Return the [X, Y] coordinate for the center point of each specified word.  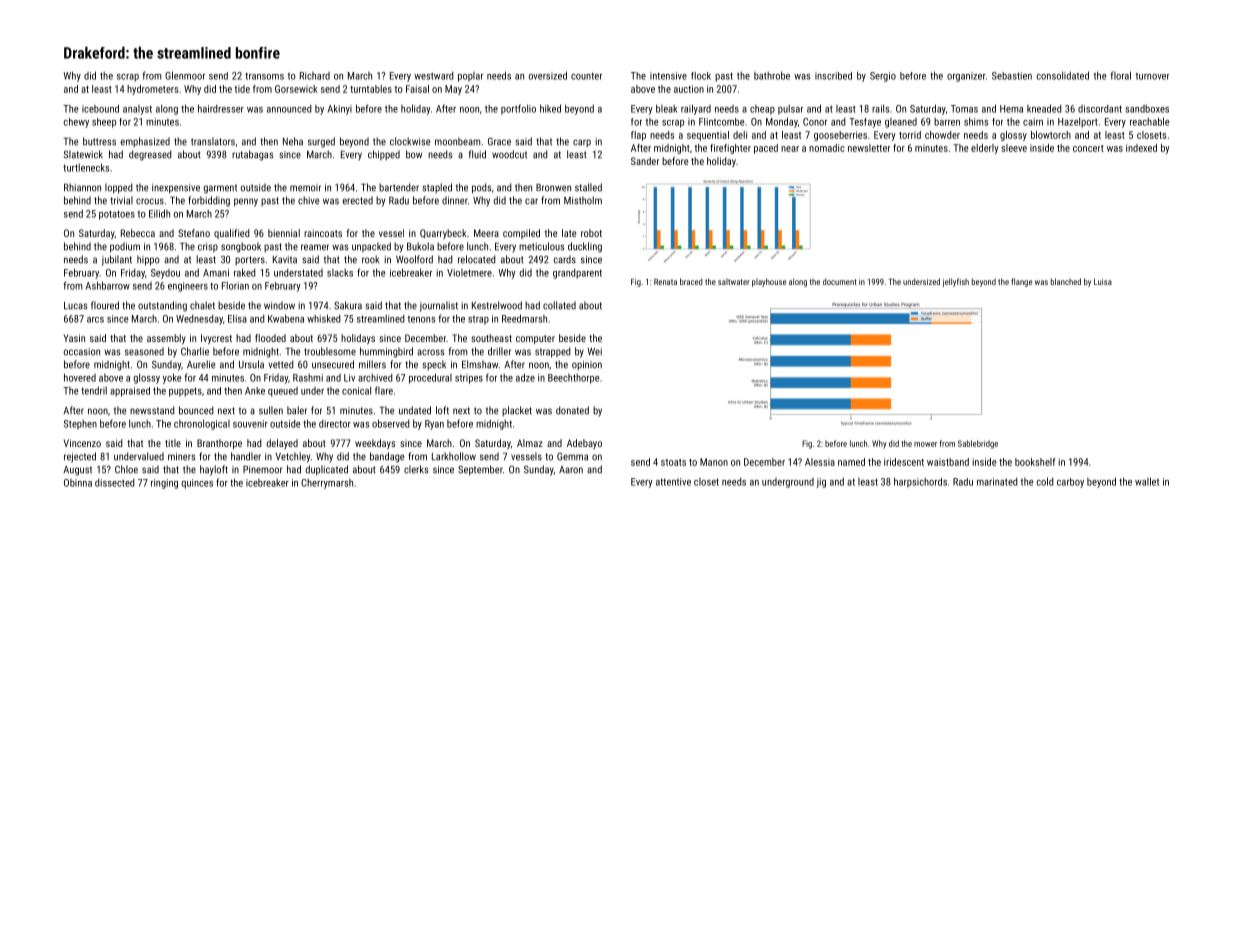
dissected [115, 483]
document [840, 281]
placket [517, 411]
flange [1021, 282]
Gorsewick [296, 89]
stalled [588, 187]
